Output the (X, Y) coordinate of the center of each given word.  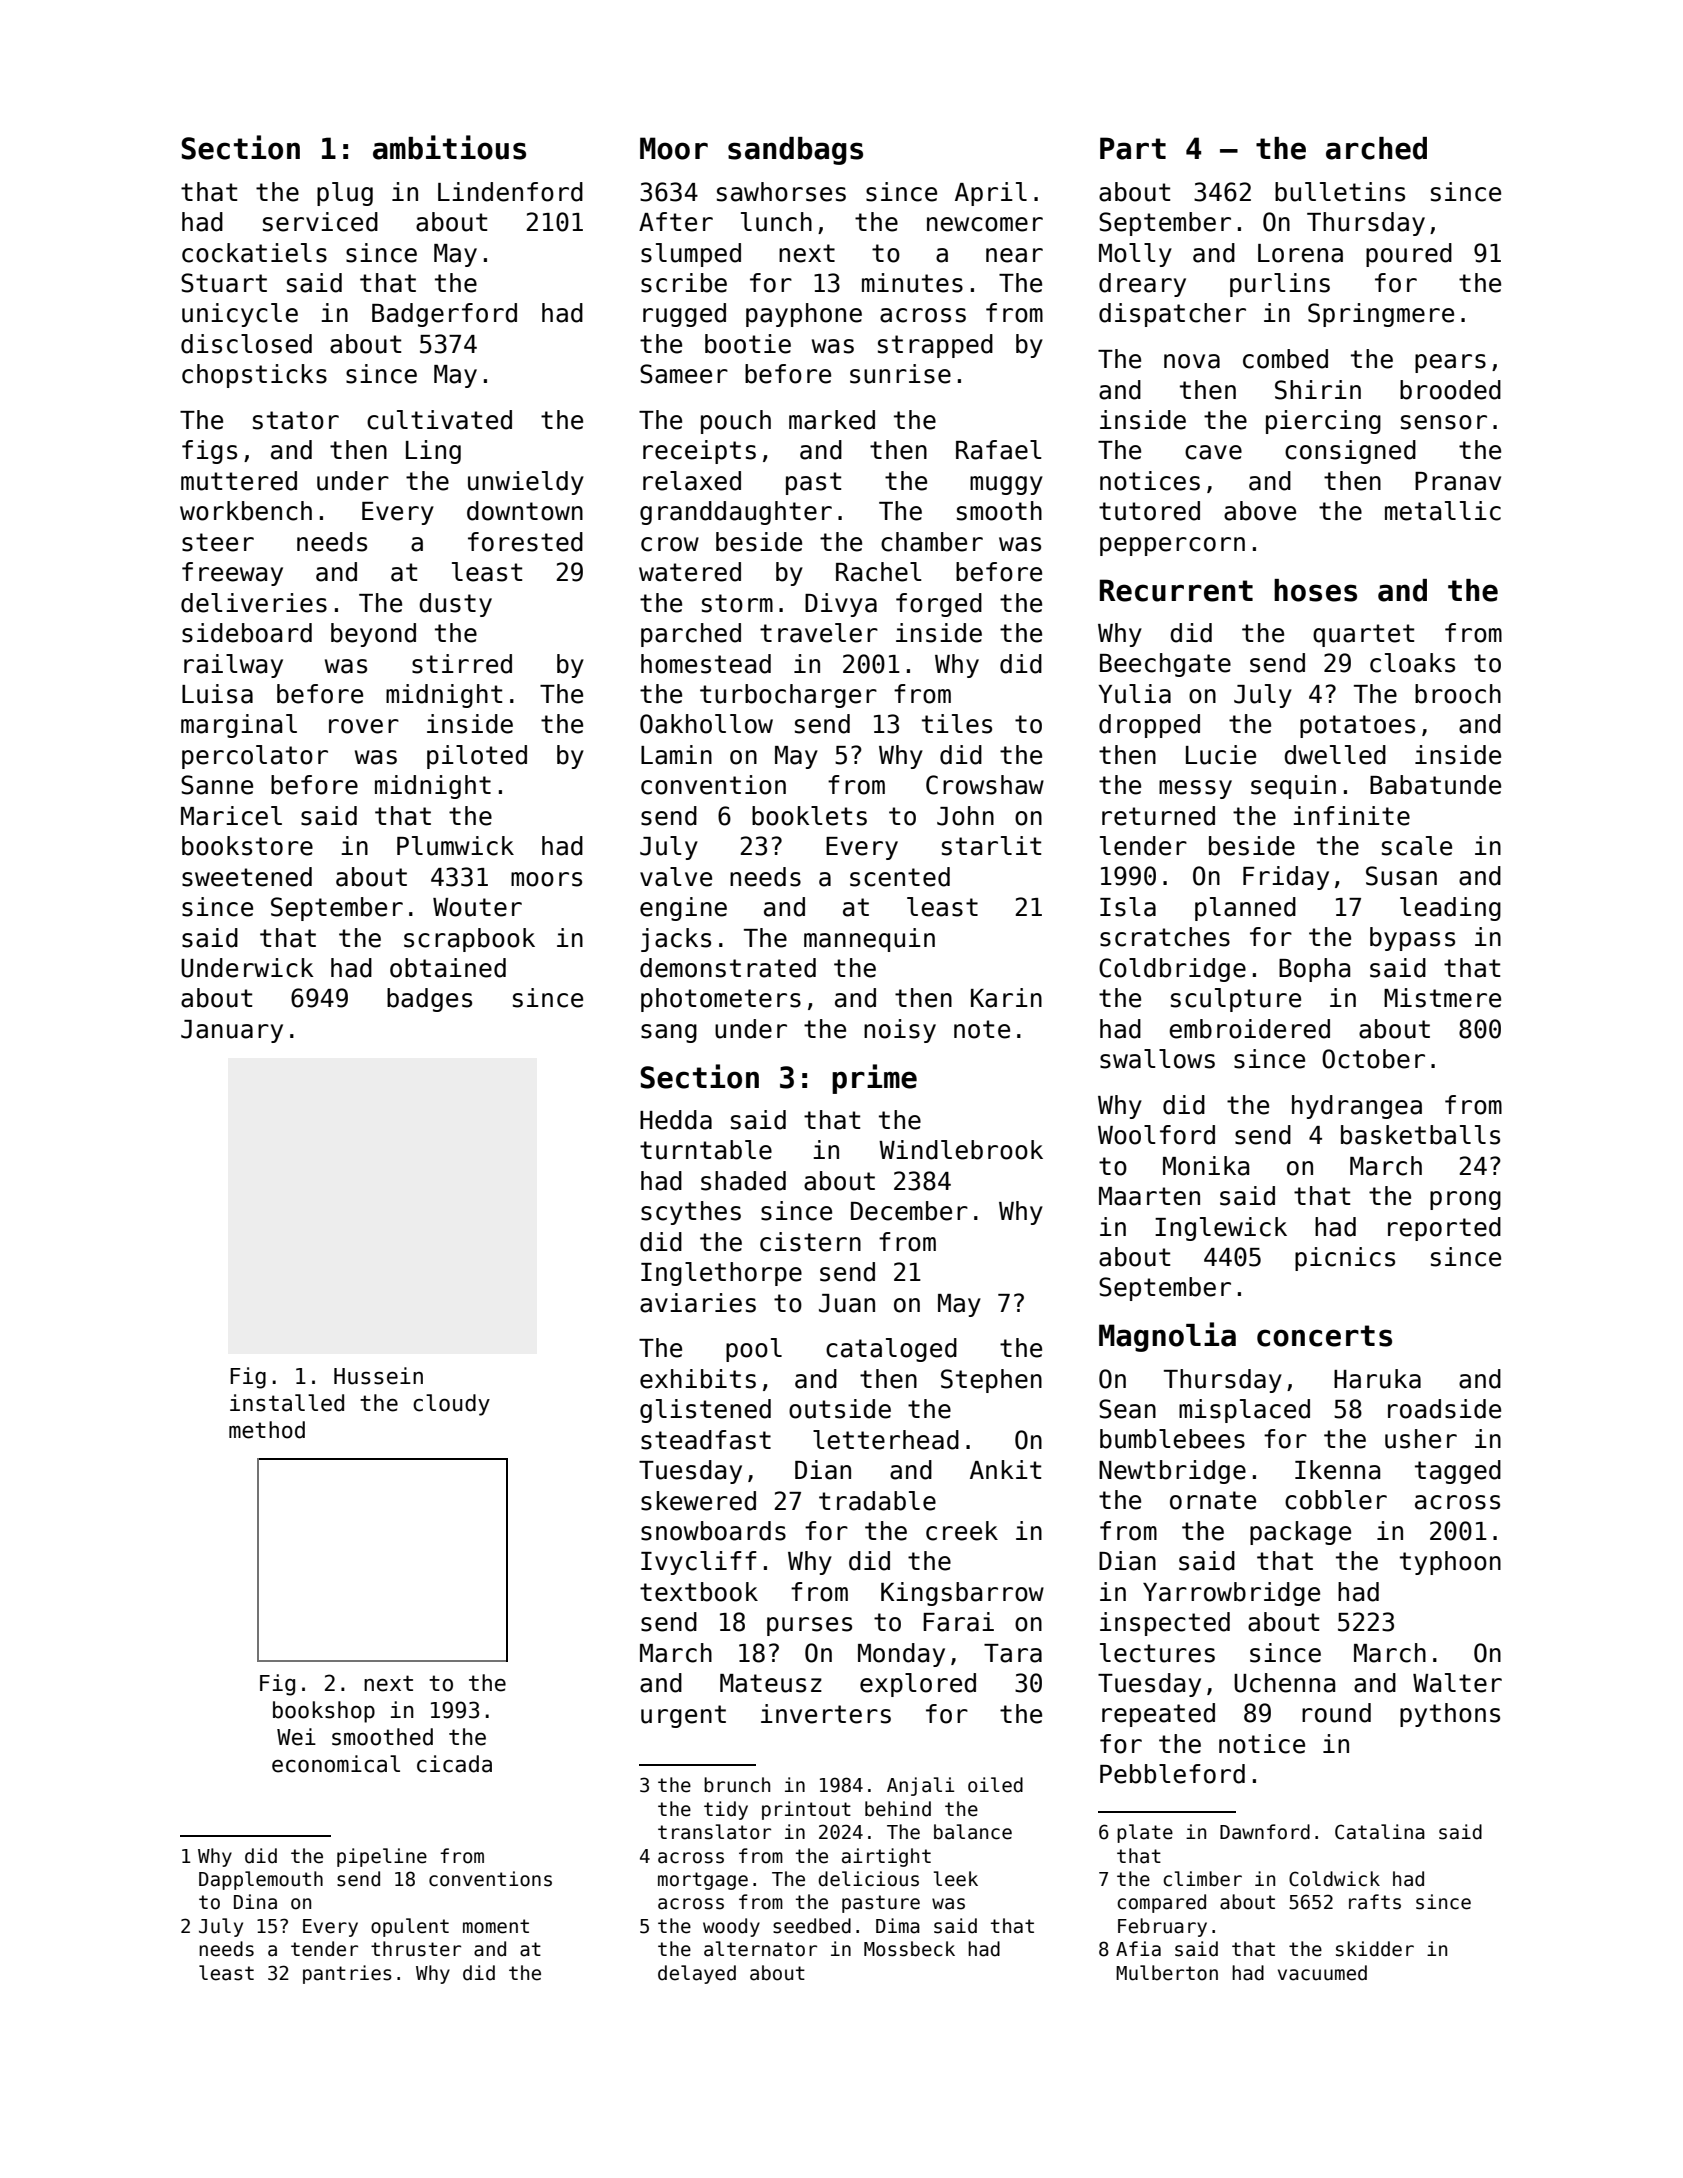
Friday (1286, 878)
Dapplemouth (261, 1880)
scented (900, 877)
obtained (448, 968)
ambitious (449, 147)
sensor (1444, 422)
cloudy (451, 1405)
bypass (1412, 939)
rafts (1375, 1902)
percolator (255, 757)
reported (1444, 1229)
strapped (935, 346)
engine (683, 909)
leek (956, 1879)
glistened (705, 1411)
